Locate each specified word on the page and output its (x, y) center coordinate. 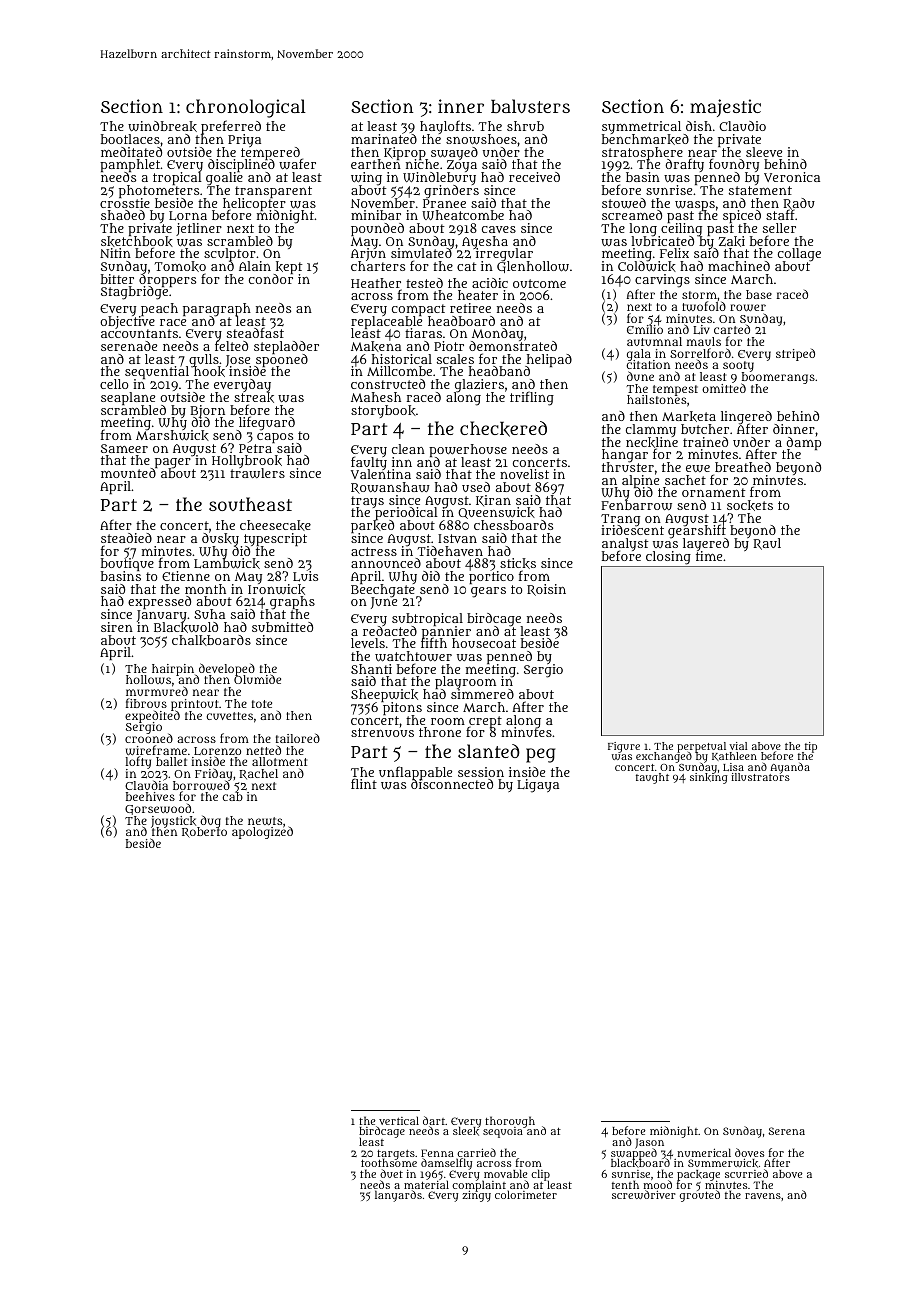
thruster (628, 467)
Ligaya (538, 786)
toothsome (389, 1163)
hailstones (656, 400)
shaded (123, 215)
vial (738, 746)
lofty (138, 762)
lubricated (662, 241)
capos (275, 438)
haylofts (445, 127)
